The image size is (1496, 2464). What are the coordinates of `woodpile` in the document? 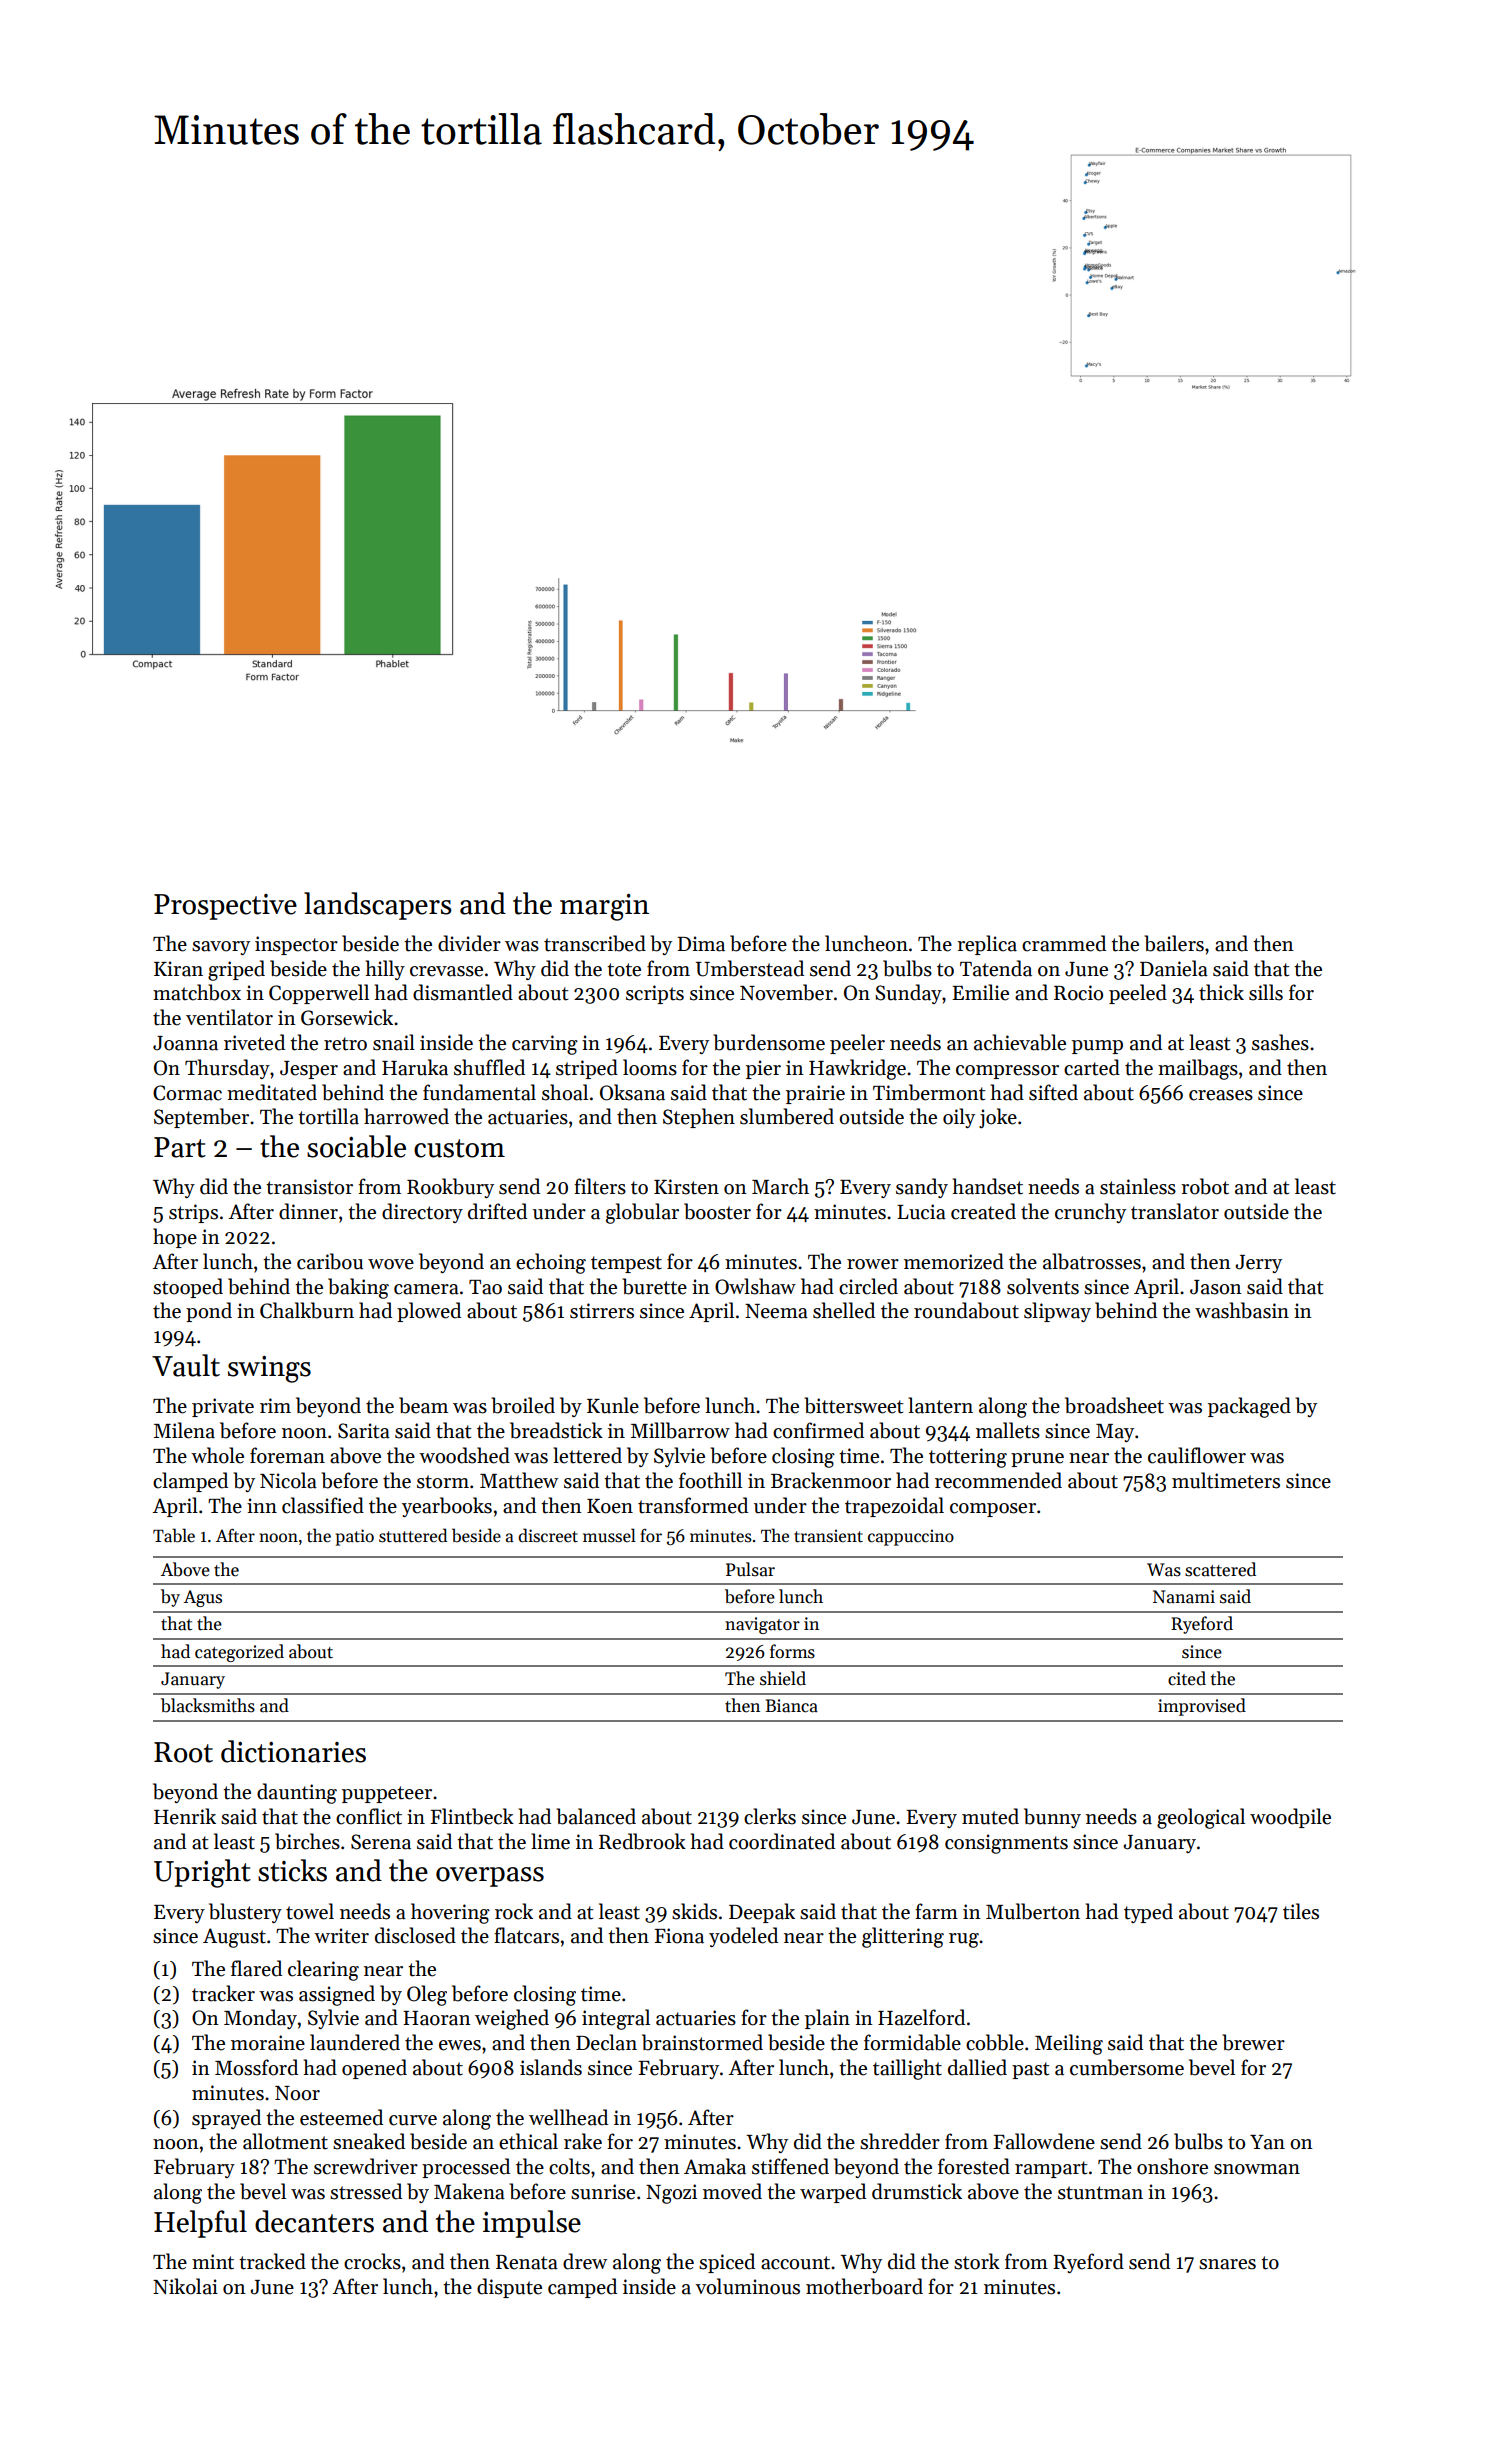 It's located at (1290, 1818).
